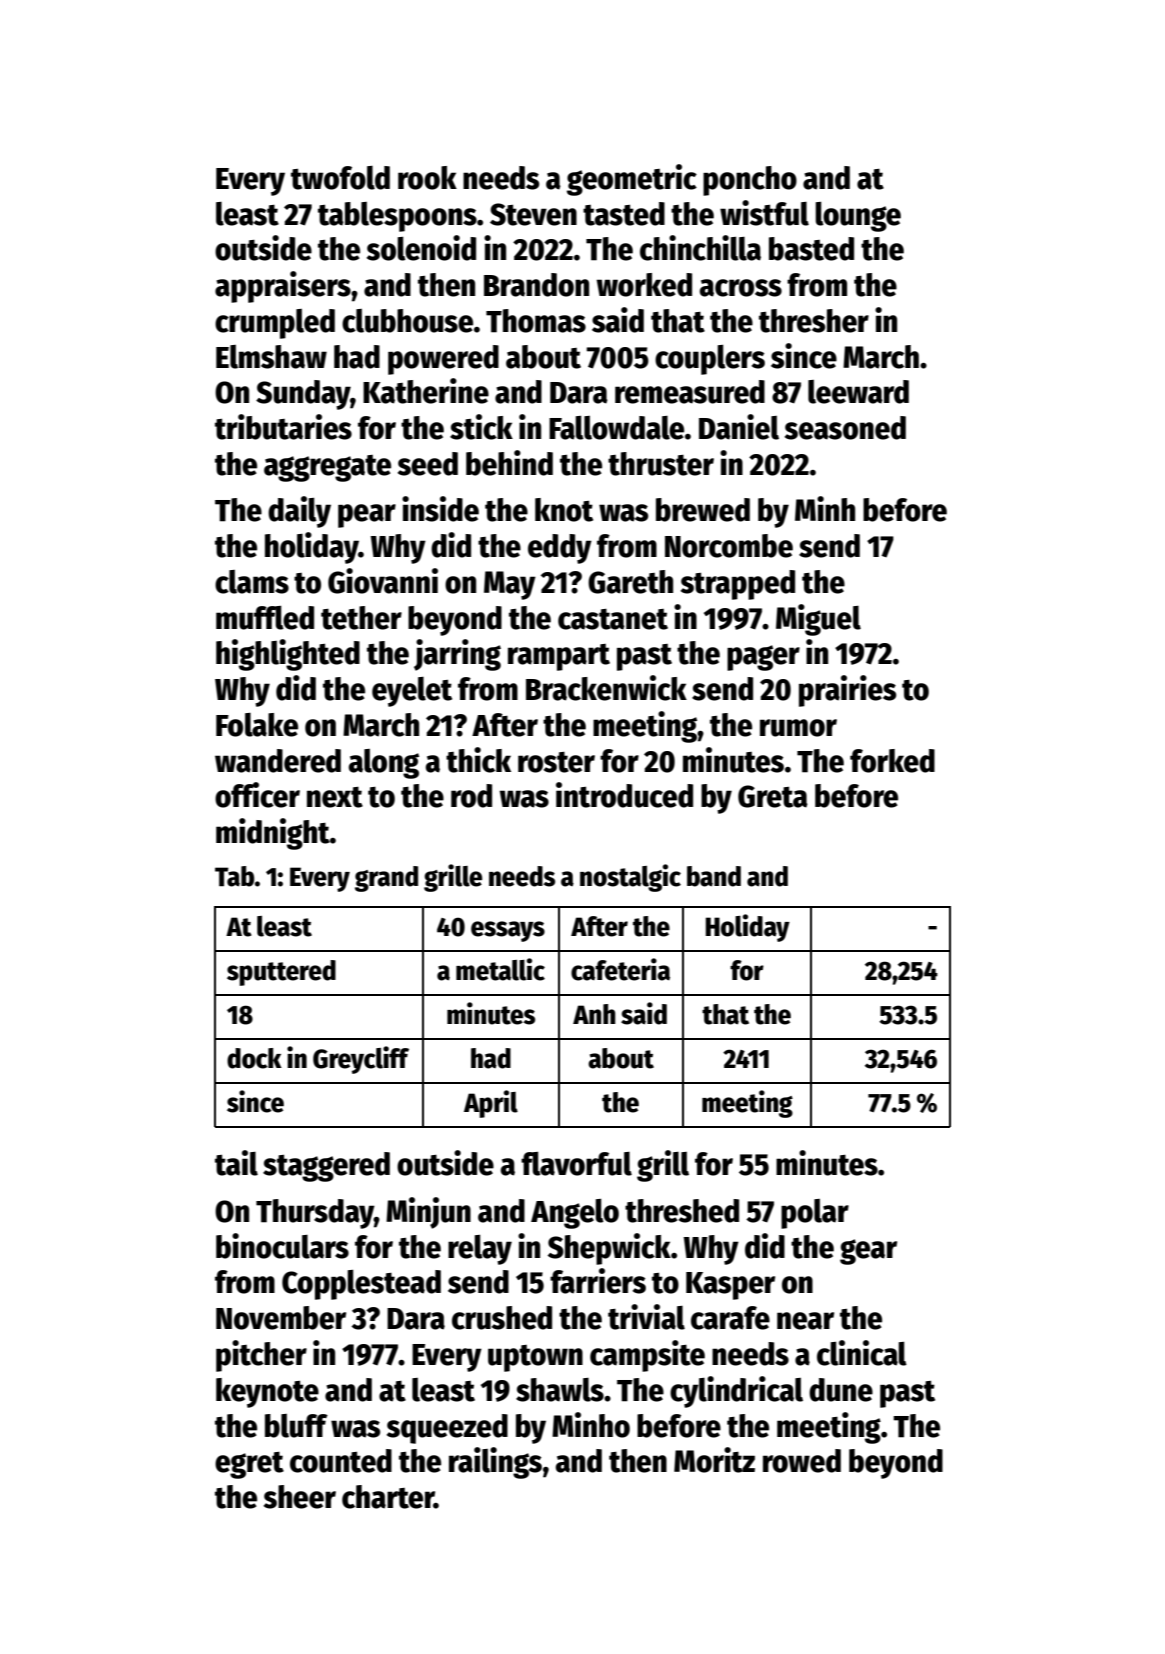 This page has width=1165, height=1654. I want to click on band, so click(714, 876).
